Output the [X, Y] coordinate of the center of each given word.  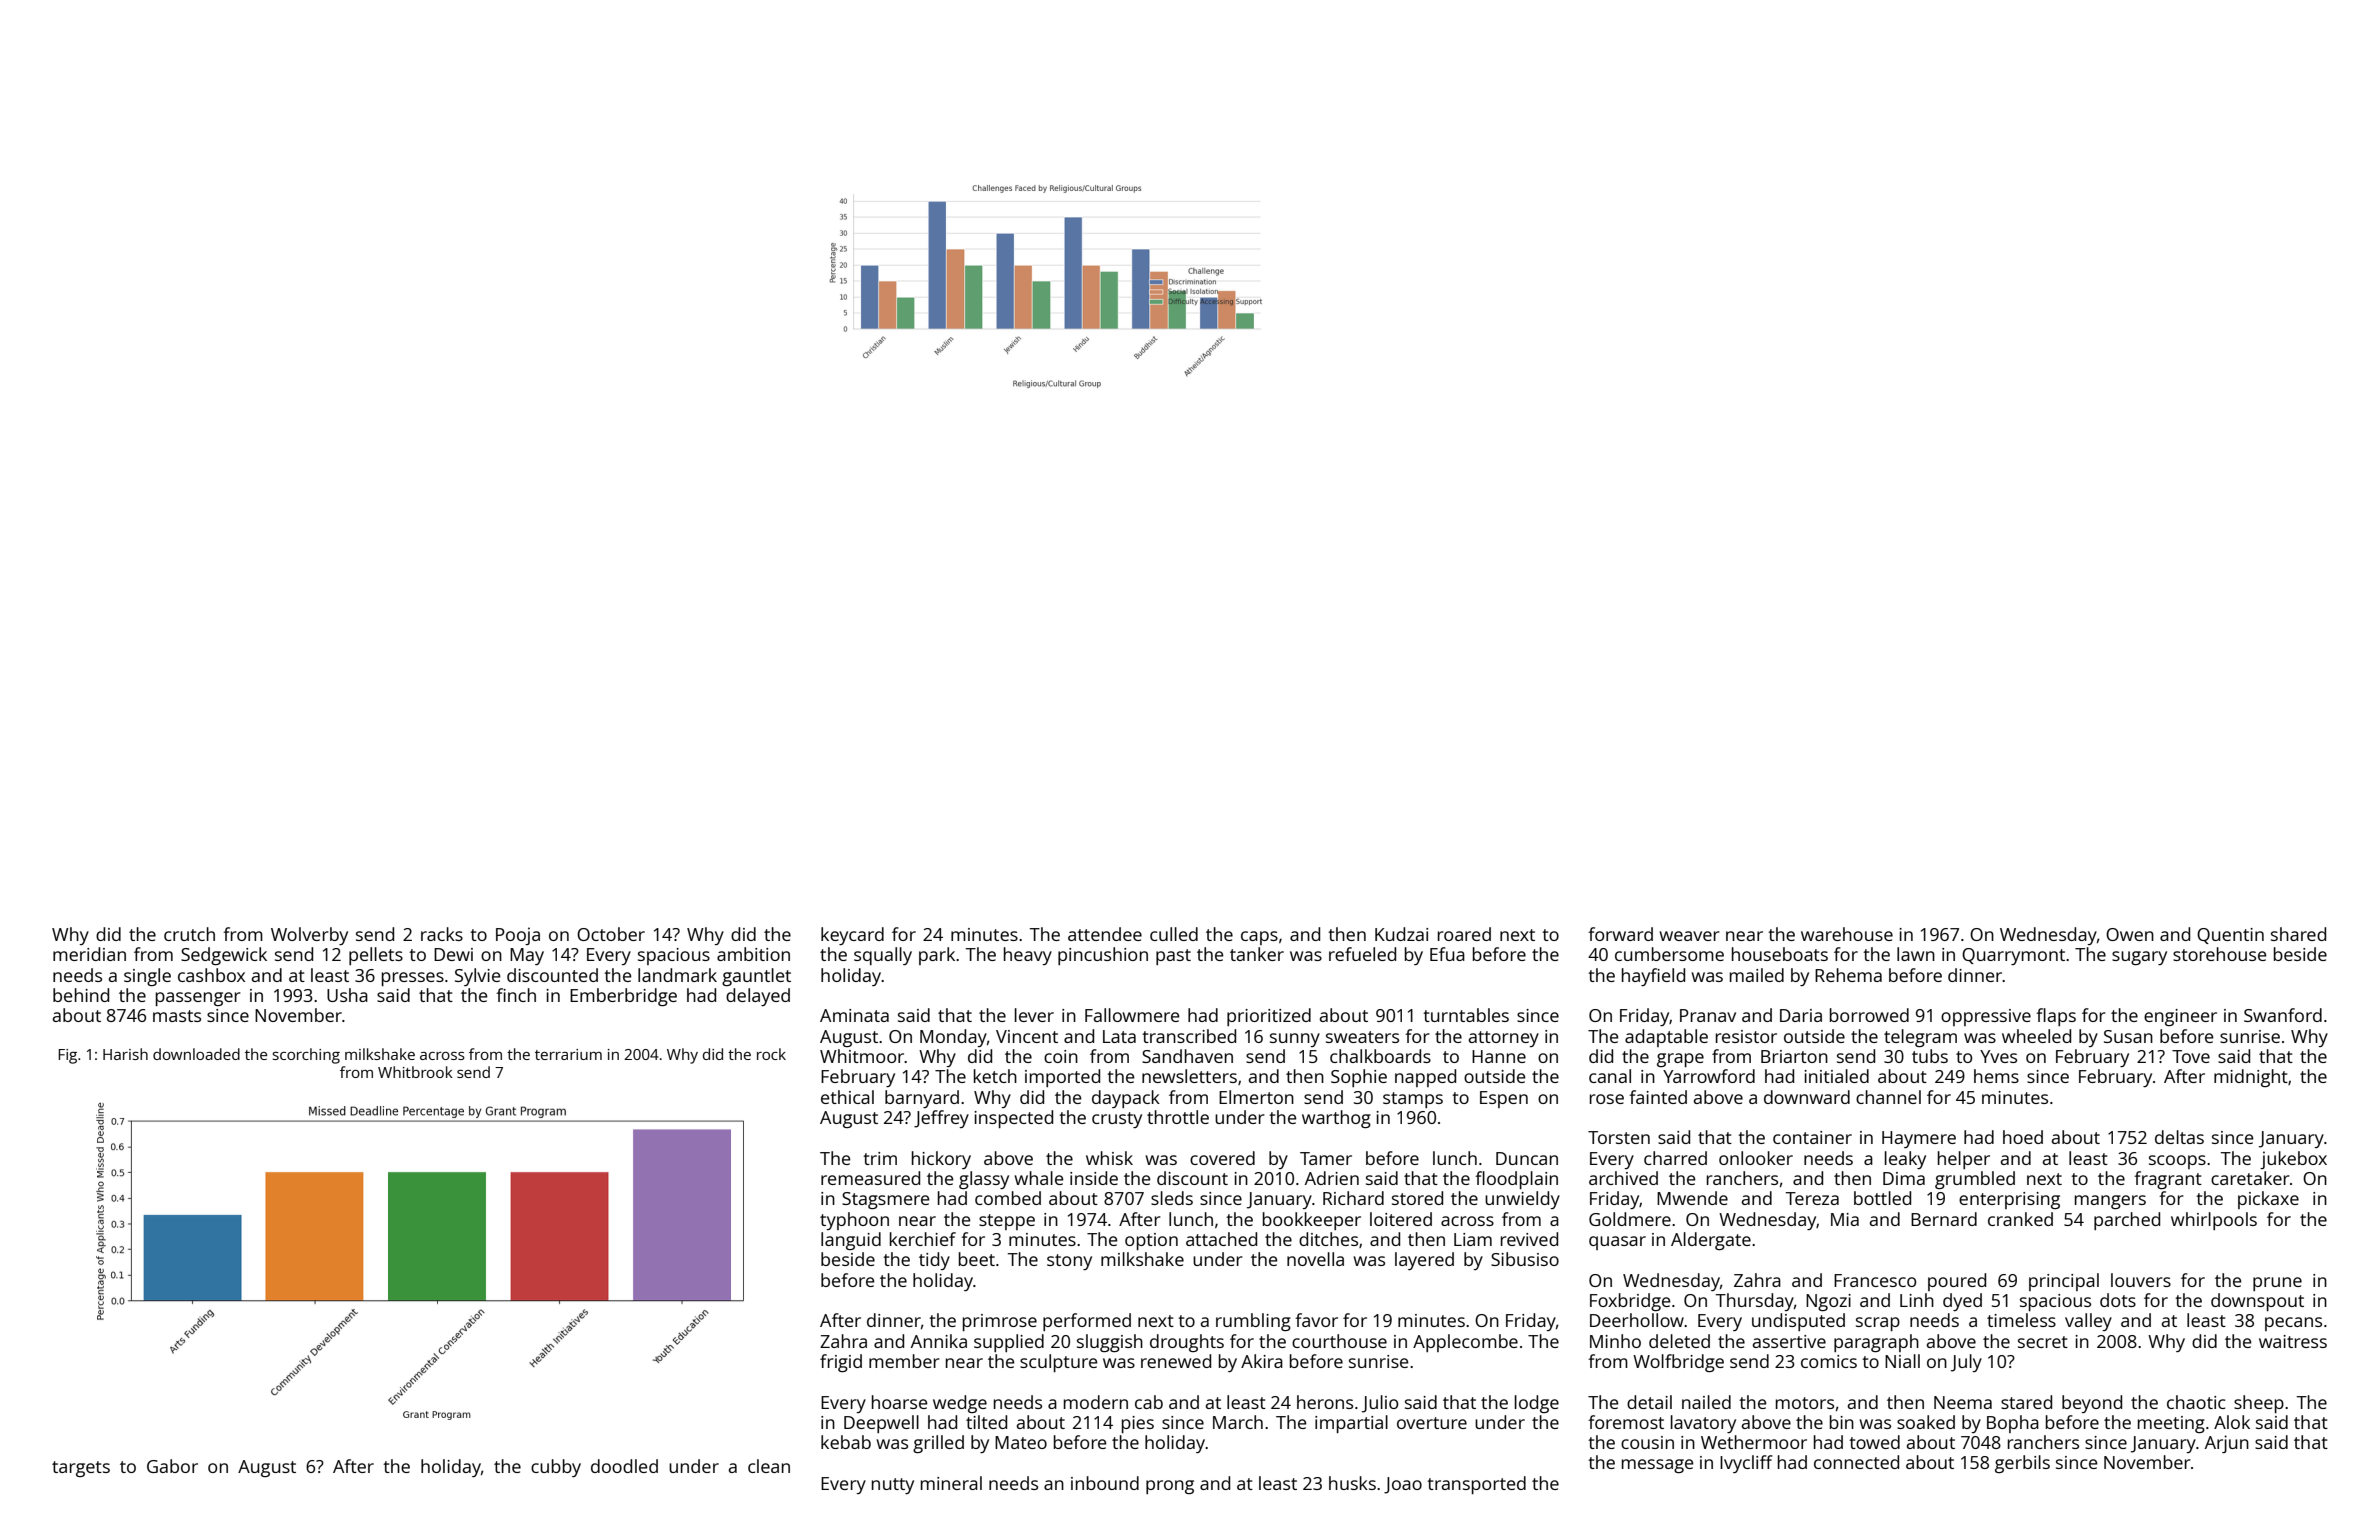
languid [851, 1241]
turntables [1466, 1015]
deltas [2179, 1137]
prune [2277, 1284]
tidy [934, 1261]
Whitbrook [415, 1072]
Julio [1380, 1404]
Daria [1801, 1015]
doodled [624, 1466]
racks [442, 934]
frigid [841, 1363]
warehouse [1847, 934]
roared [1464, 934]
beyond [2092, 1404]
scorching [306, 1056]
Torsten [1619, 1137]
